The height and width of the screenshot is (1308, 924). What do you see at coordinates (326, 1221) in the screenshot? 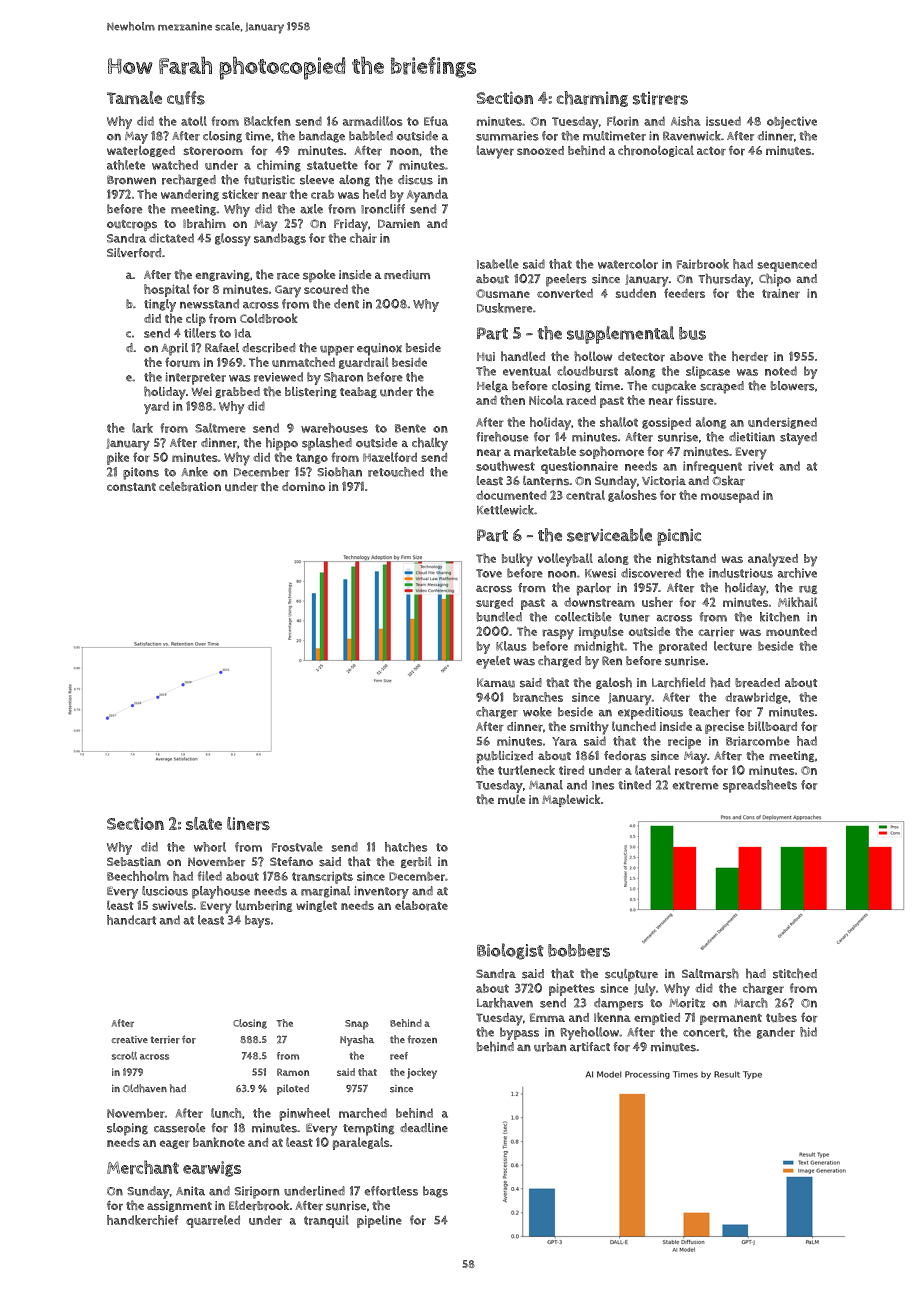
I see `tranquil` at bounding box center [326, 1221].
